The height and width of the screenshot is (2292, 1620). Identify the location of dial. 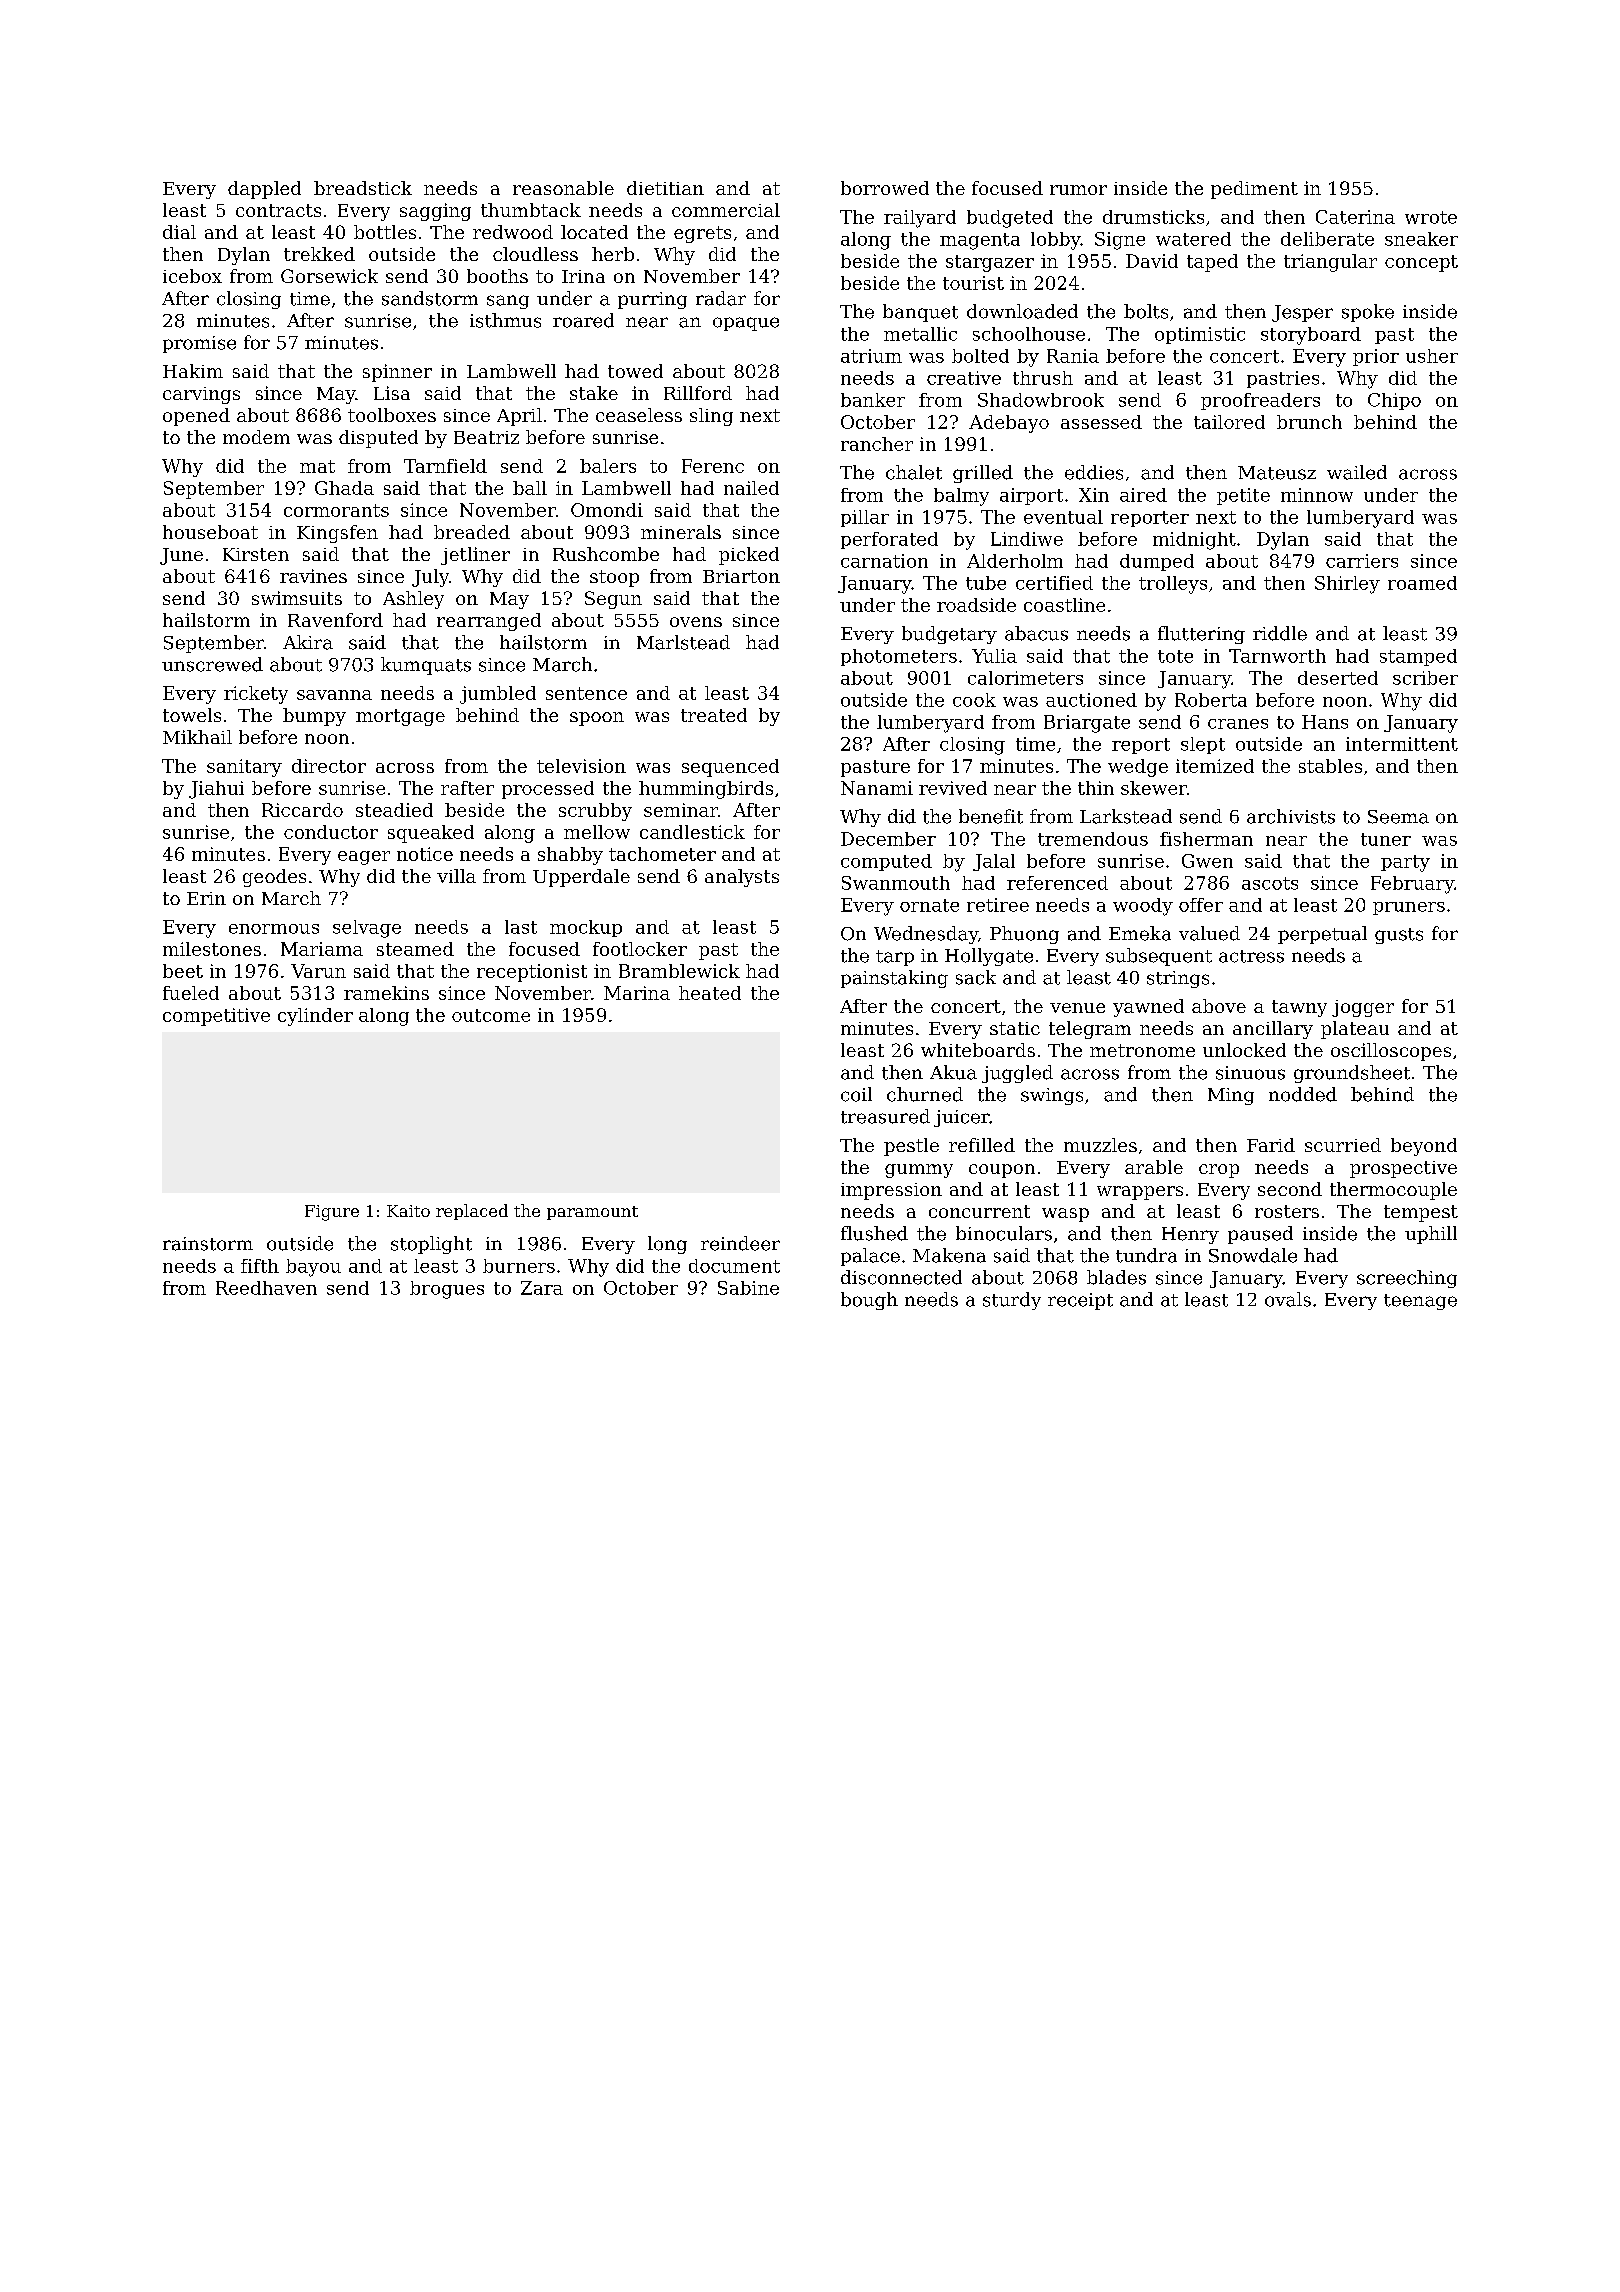
(179, 232).
